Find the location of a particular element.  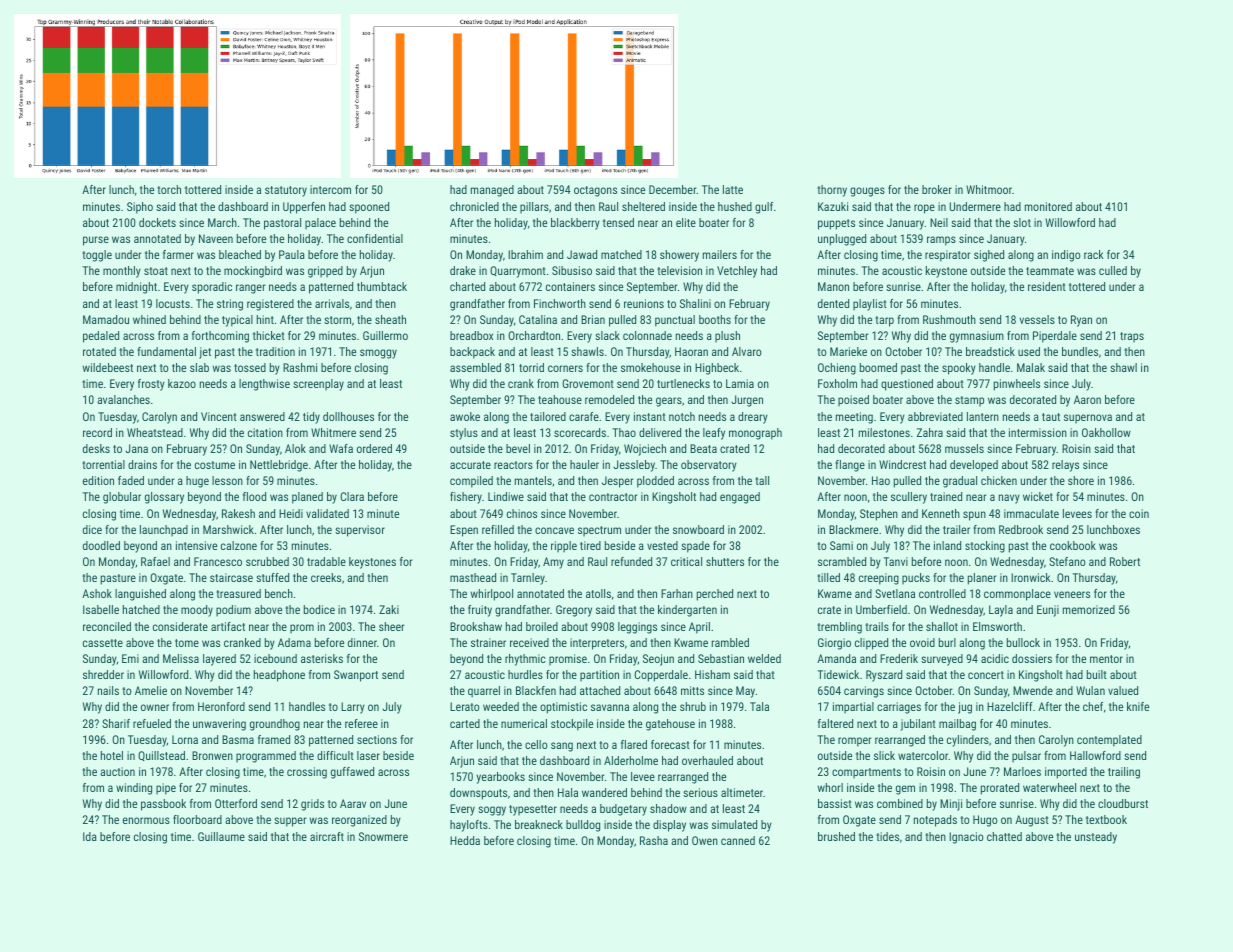

broker is located at coordinates (937, 189).
